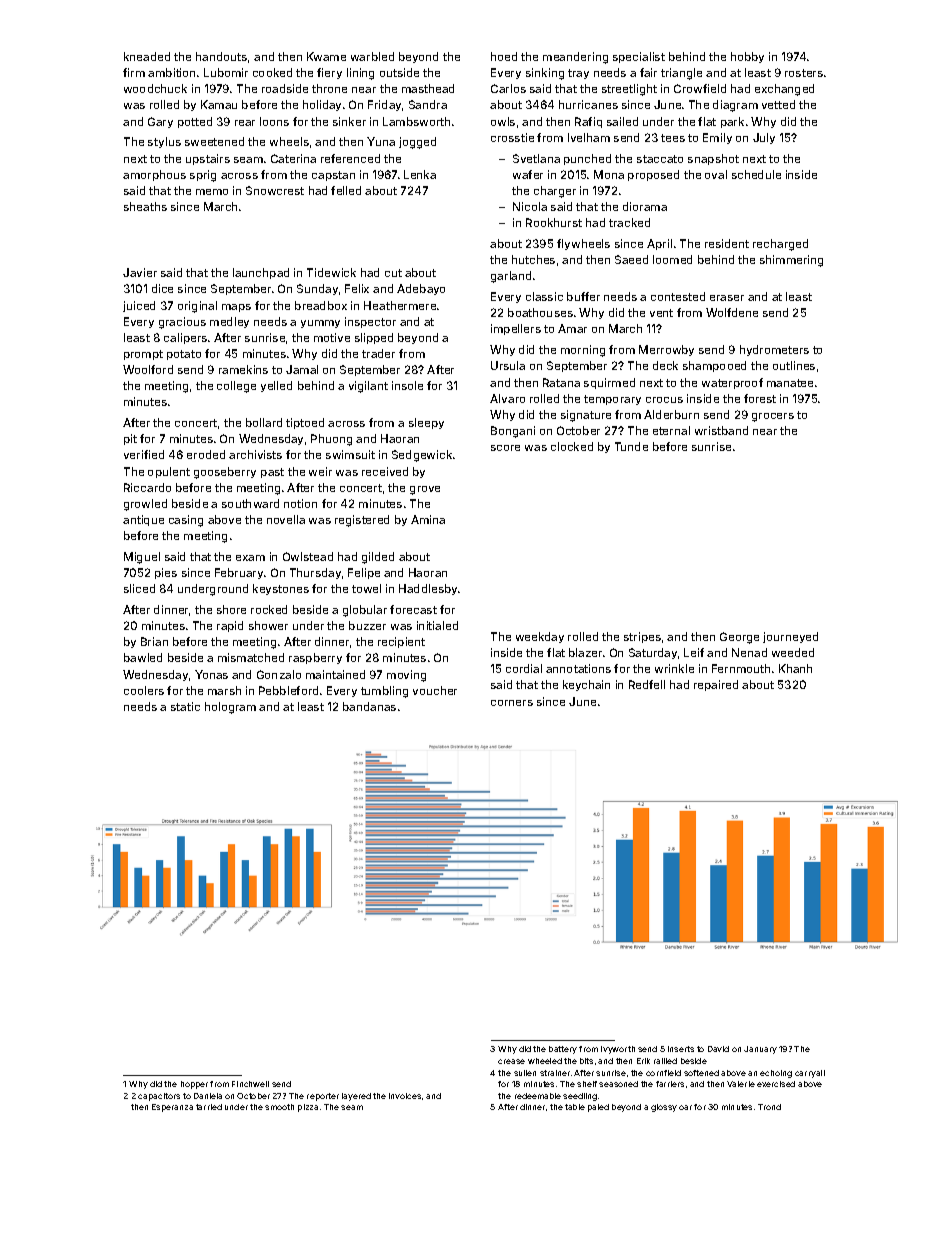 The height and width of the page is (1233, 952). I want to click on repaired, so click(716, 685).
